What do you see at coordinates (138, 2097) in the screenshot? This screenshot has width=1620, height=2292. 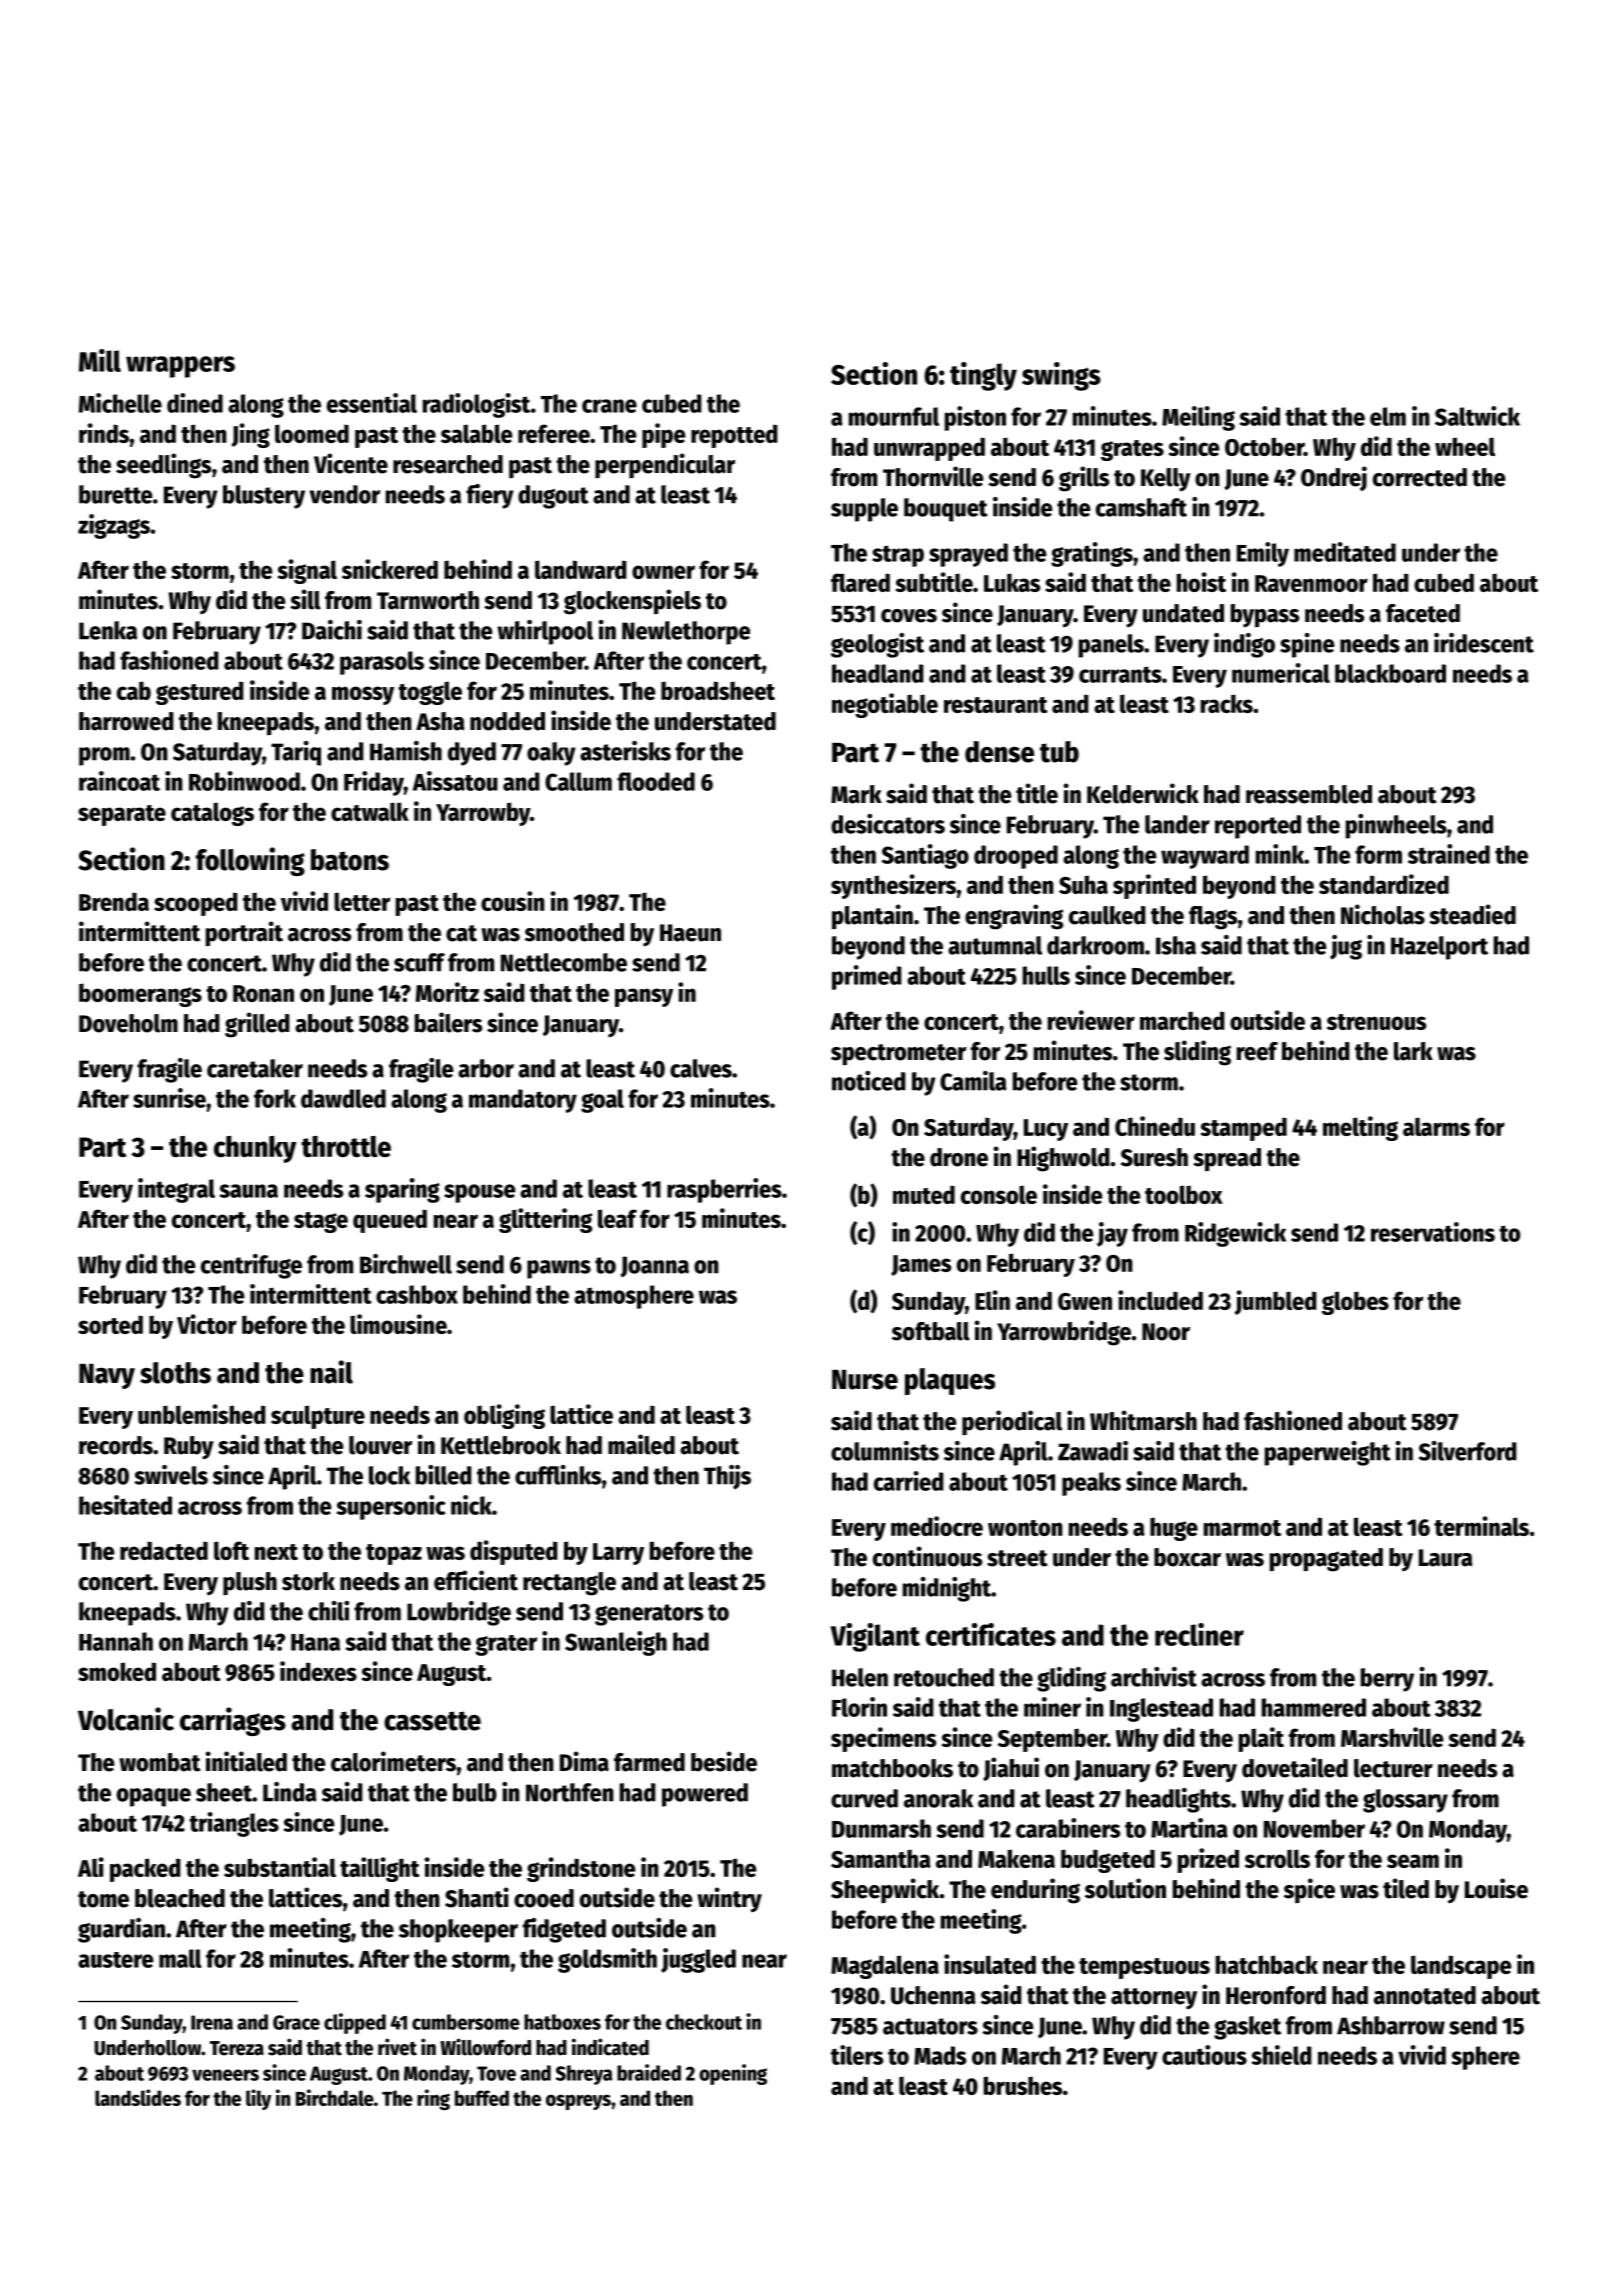 I see `landslides` at bounding box center [138, 2097].
